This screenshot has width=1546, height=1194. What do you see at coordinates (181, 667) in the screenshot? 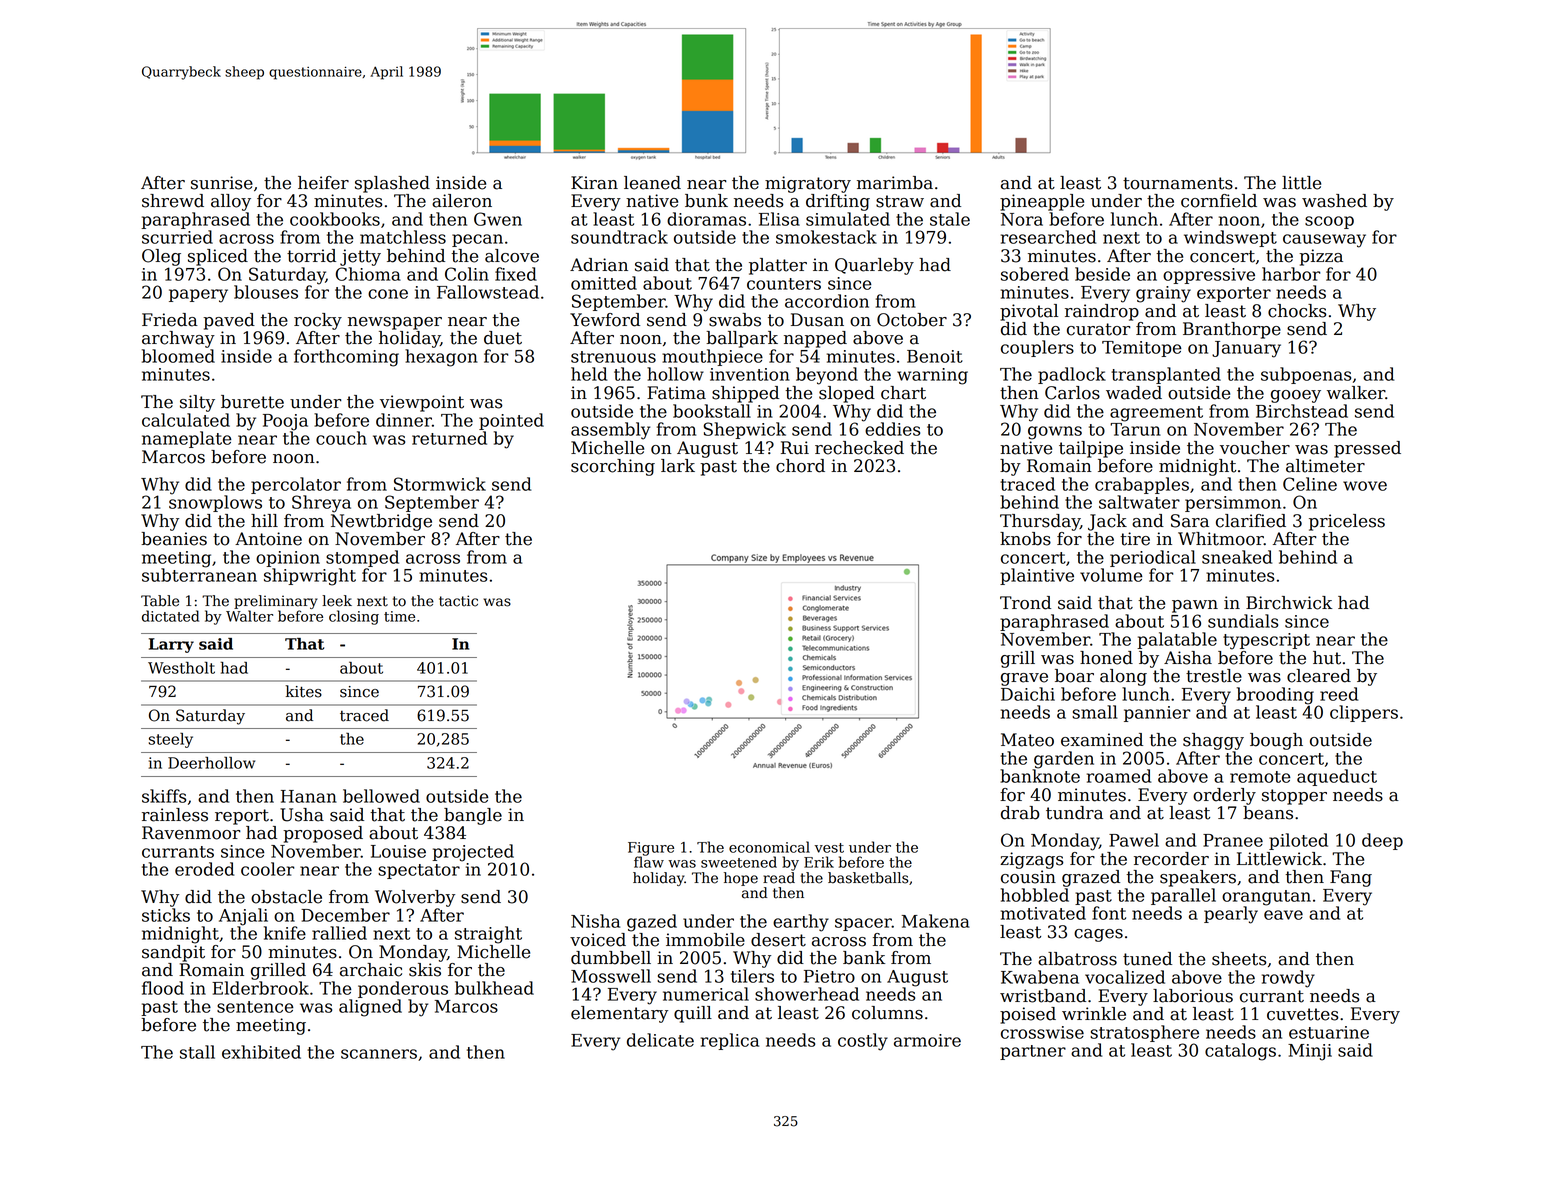
I see `Westholt` at bounding box center [181, 667].
